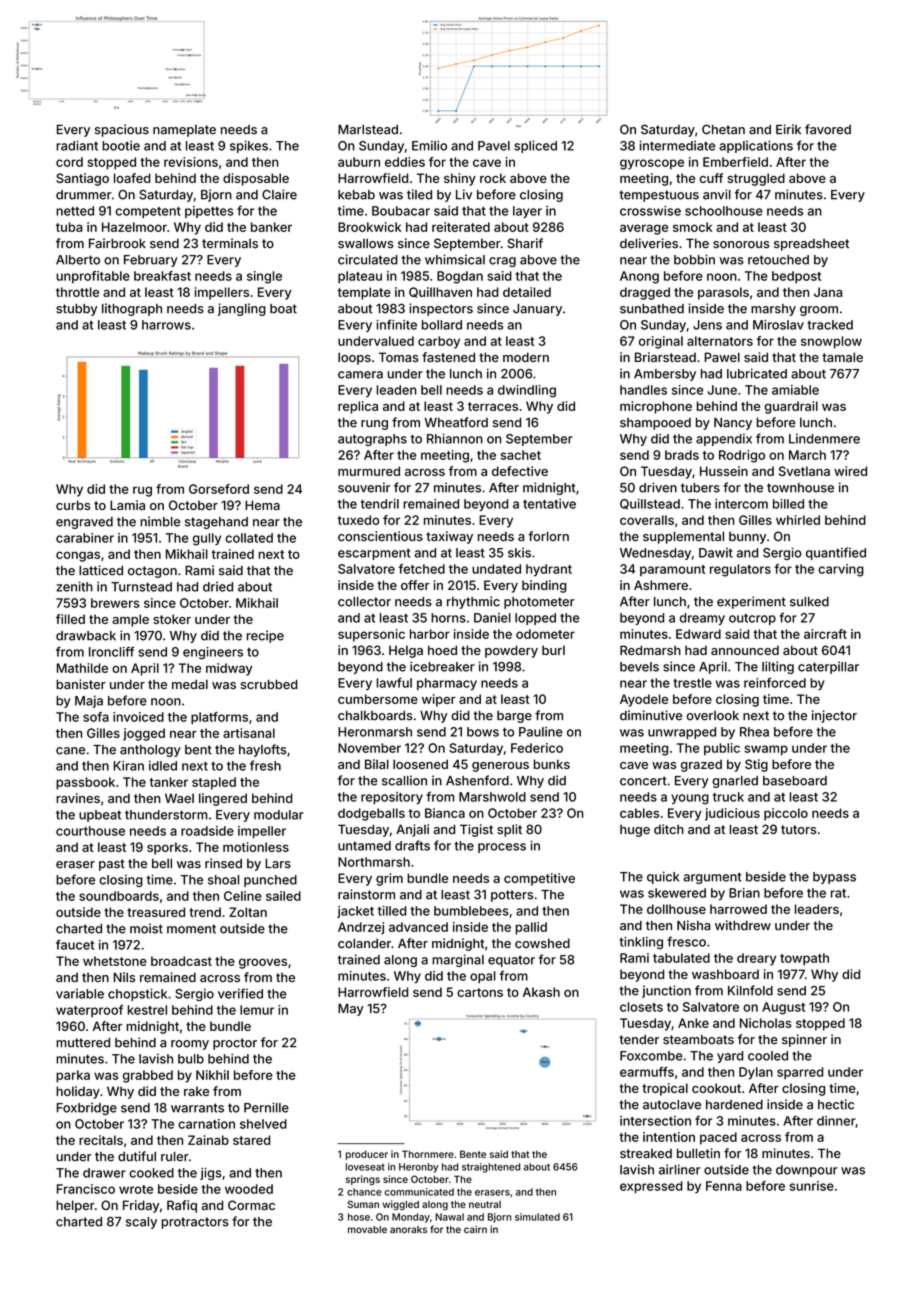 Image resolution: width=924 pixels, height=1308 pixels. I want to click on favored, so click(828, 129).
